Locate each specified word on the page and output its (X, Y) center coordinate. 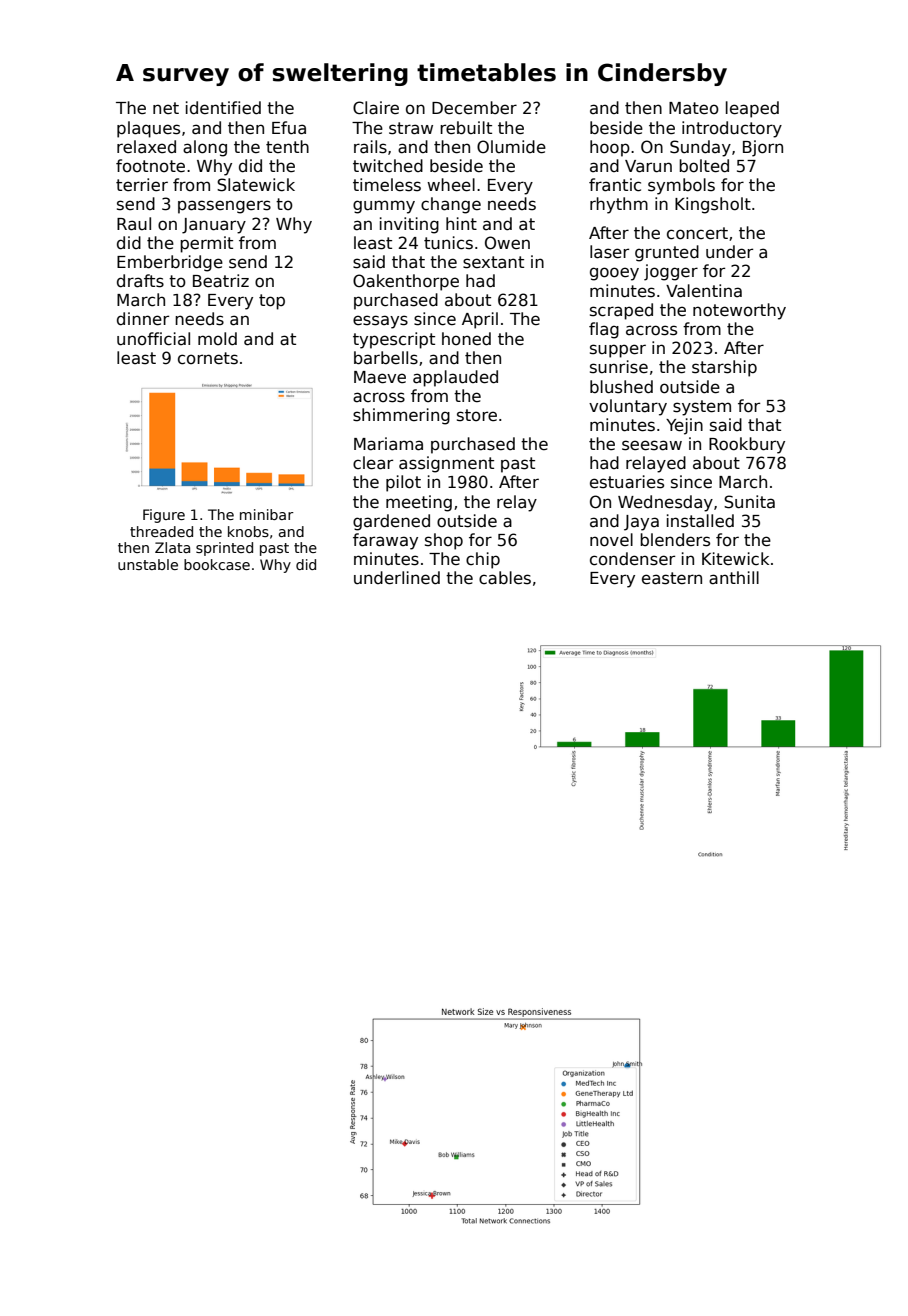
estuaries (627, 482)
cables (505, 578)
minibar (267, 514)
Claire (376, 108)
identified (223, 108)
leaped (752, 109)
